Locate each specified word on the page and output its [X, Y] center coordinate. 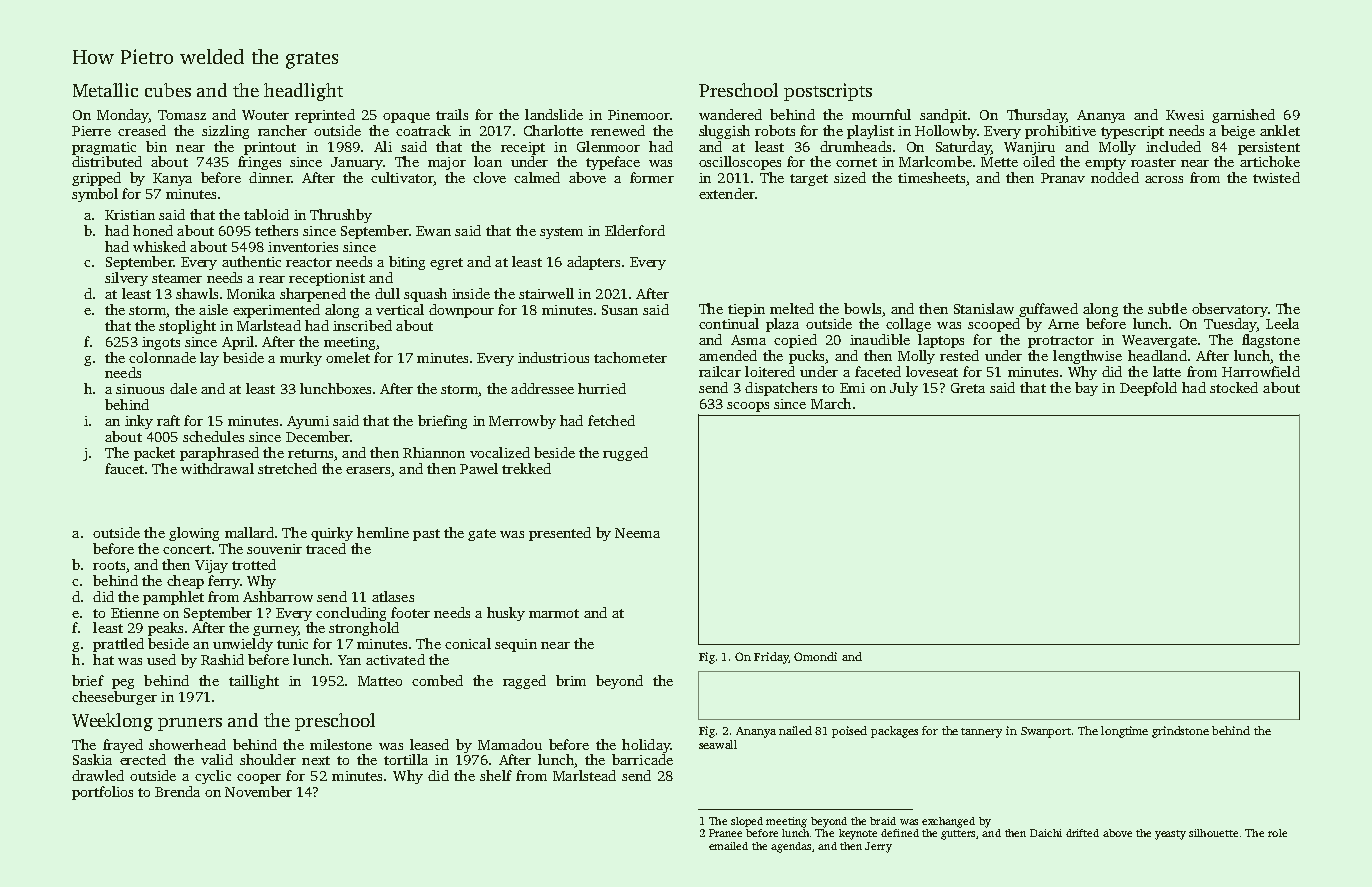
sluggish [724, 132]
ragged [524, 682]
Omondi [815, 656]
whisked [159, 246]
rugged [625, 454]
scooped [994, 325]
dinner [270, 177]
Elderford [635, 230]
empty [1105, 164]
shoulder [268, 759]
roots [109, 565]
